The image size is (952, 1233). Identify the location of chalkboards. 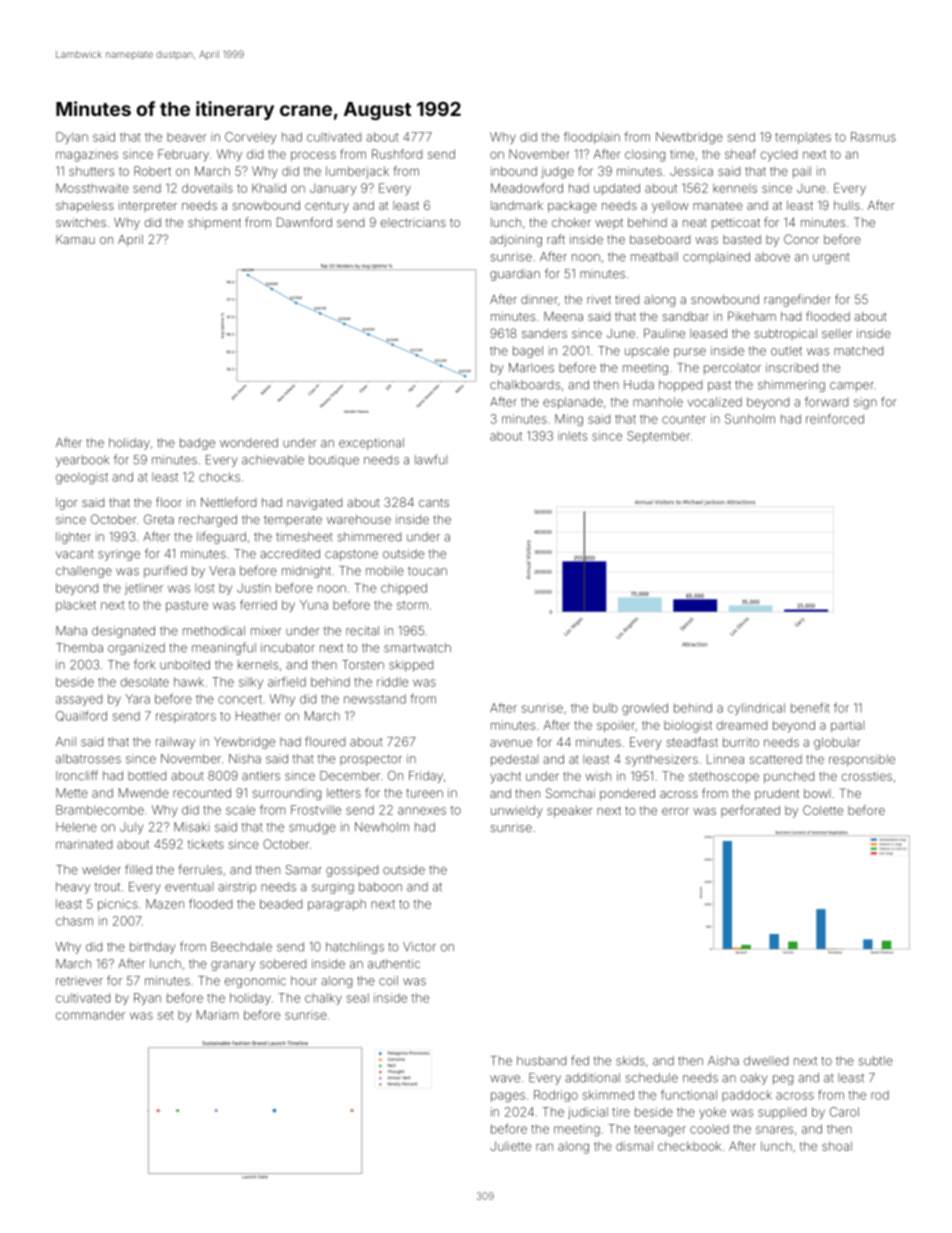
(525, 385).
